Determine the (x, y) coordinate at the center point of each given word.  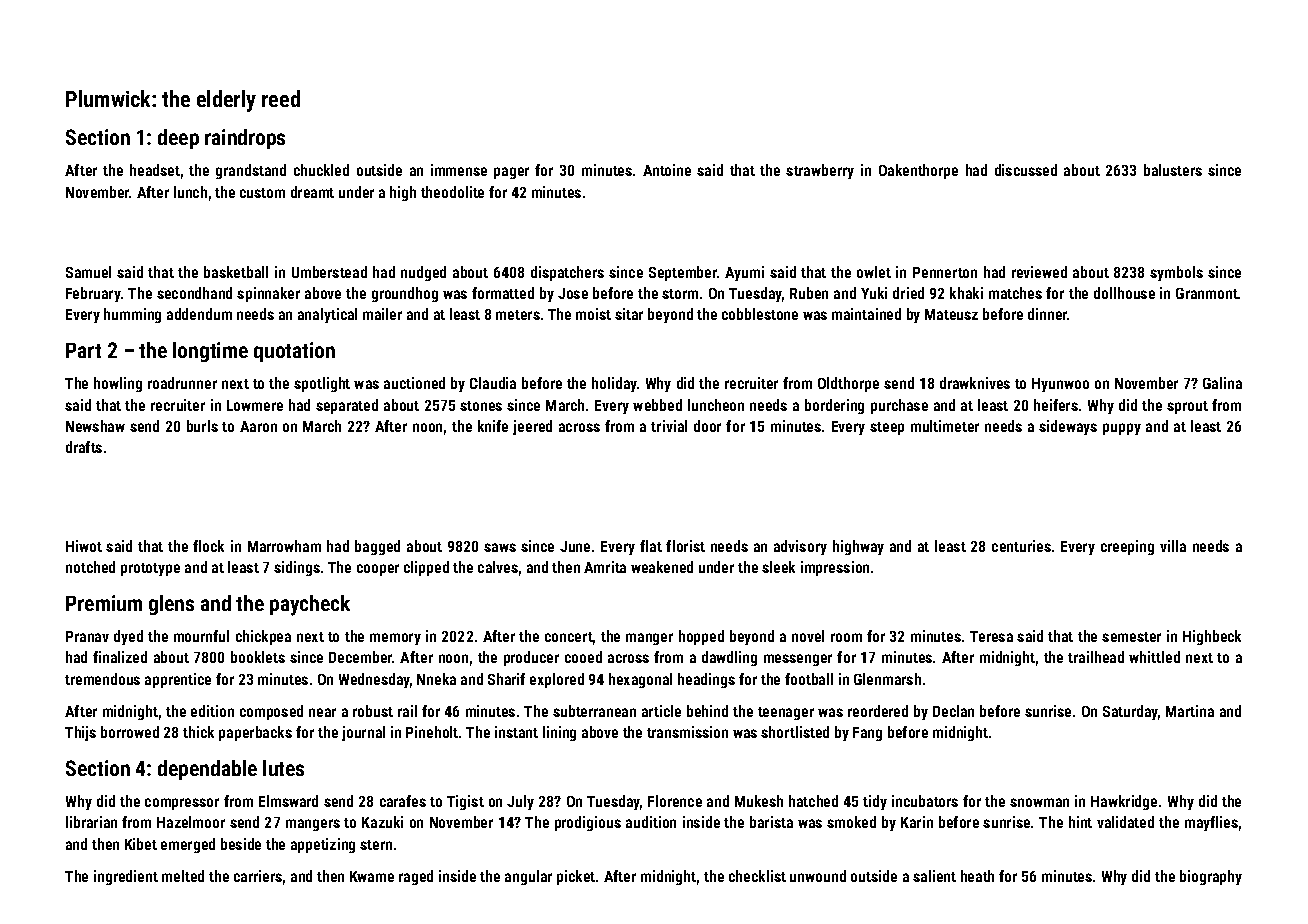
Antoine (667, 170)
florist (685, 546)
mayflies (1211, 823)
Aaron (258, 426)
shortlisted (795, 732)
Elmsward (288, 801)
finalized (120, 657)
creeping (1127, 547)
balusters (1173, 170)
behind (707, 711)
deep (178, 139)
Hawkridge (1124, 802)
